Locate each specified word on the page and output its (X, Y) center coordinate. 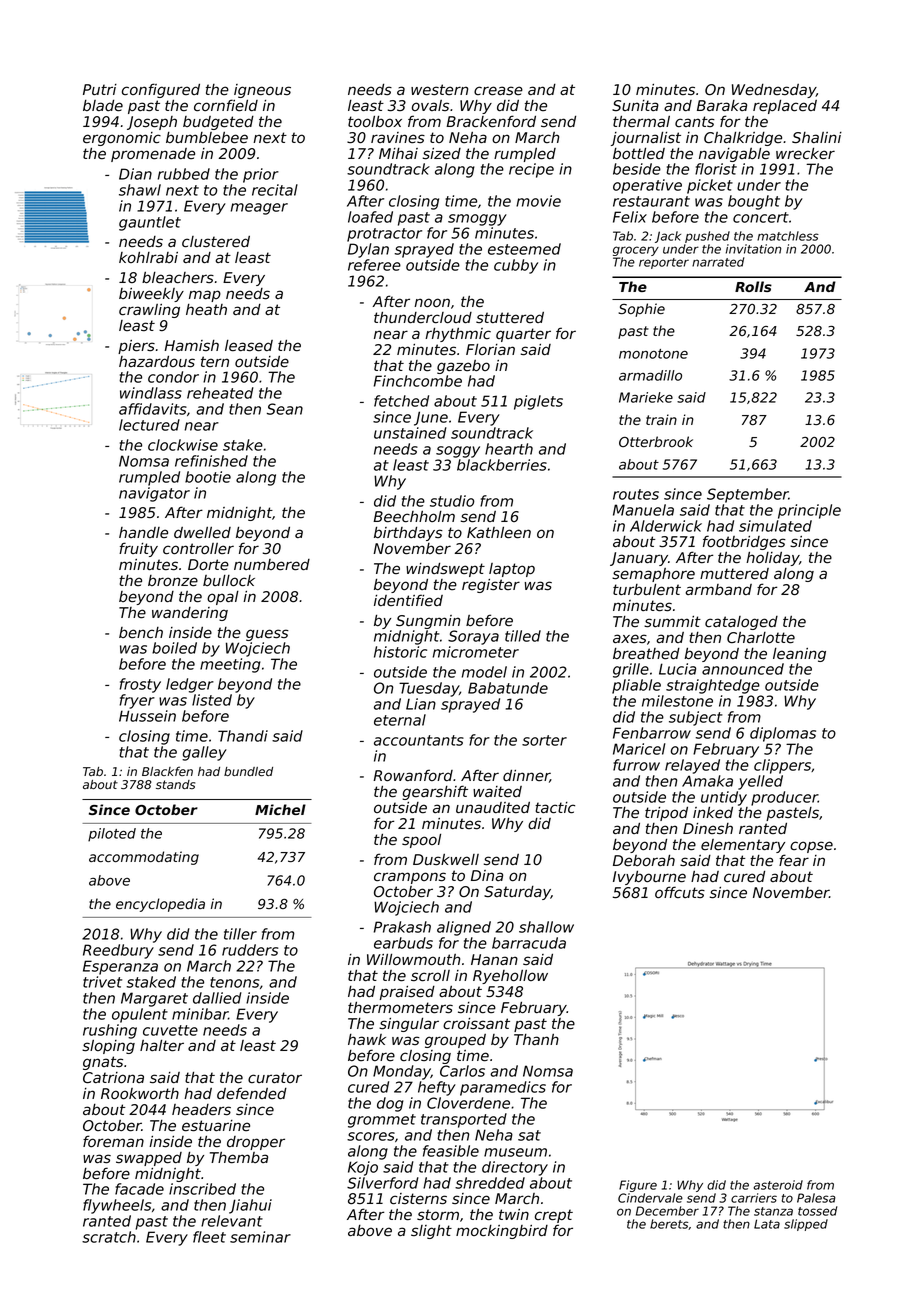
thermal (641, 122)
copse (811, 847)
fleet (209, 1237)
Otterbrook (656, 441)
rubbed (184, 174)
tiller (240, 934)
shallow (546, 927)
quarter (523, 335)
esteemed (524, 249)
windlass (151, 393)
